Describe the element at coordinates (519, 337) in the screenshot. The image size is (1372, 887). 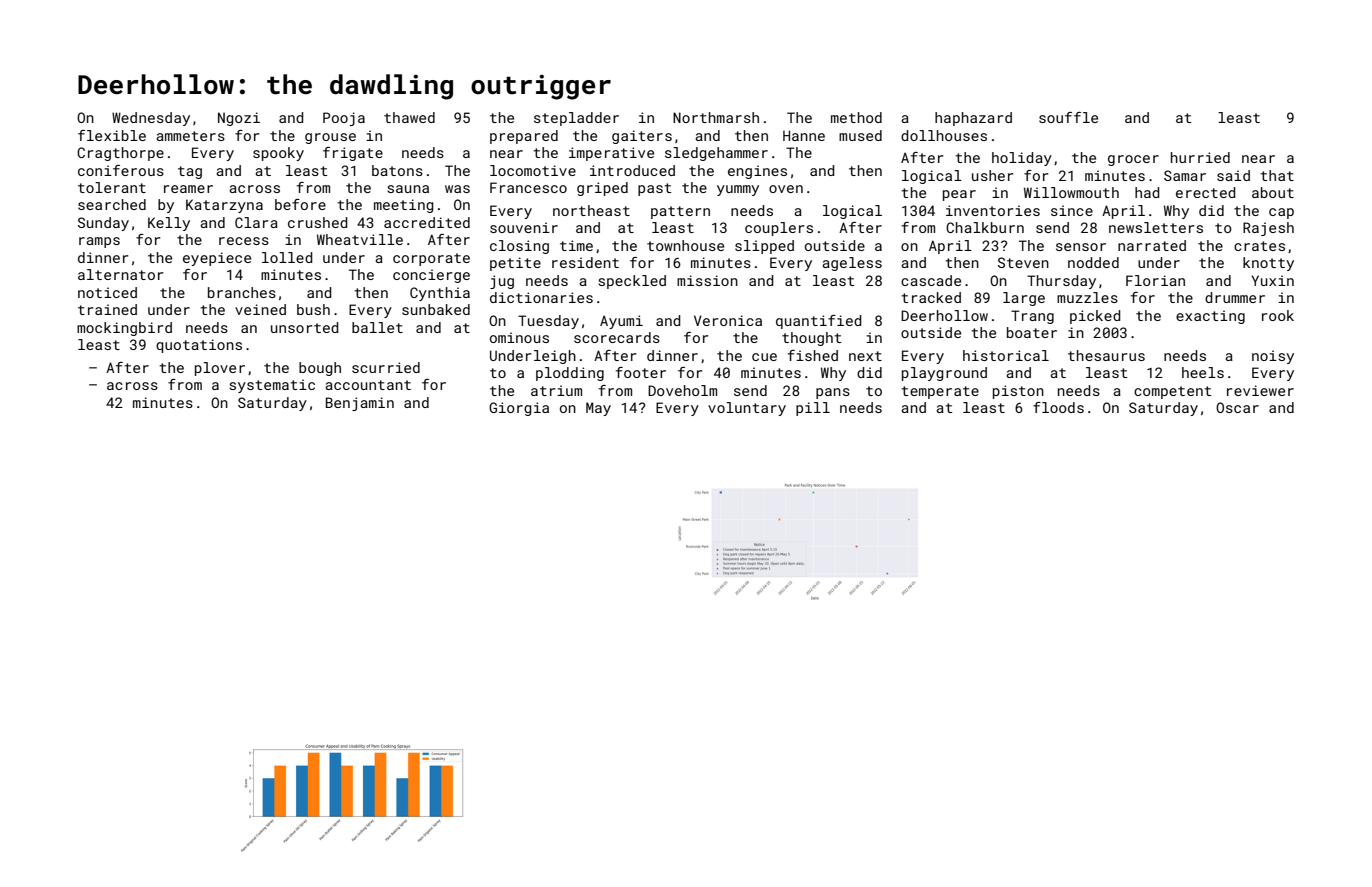
I see `ominous` at that location.
